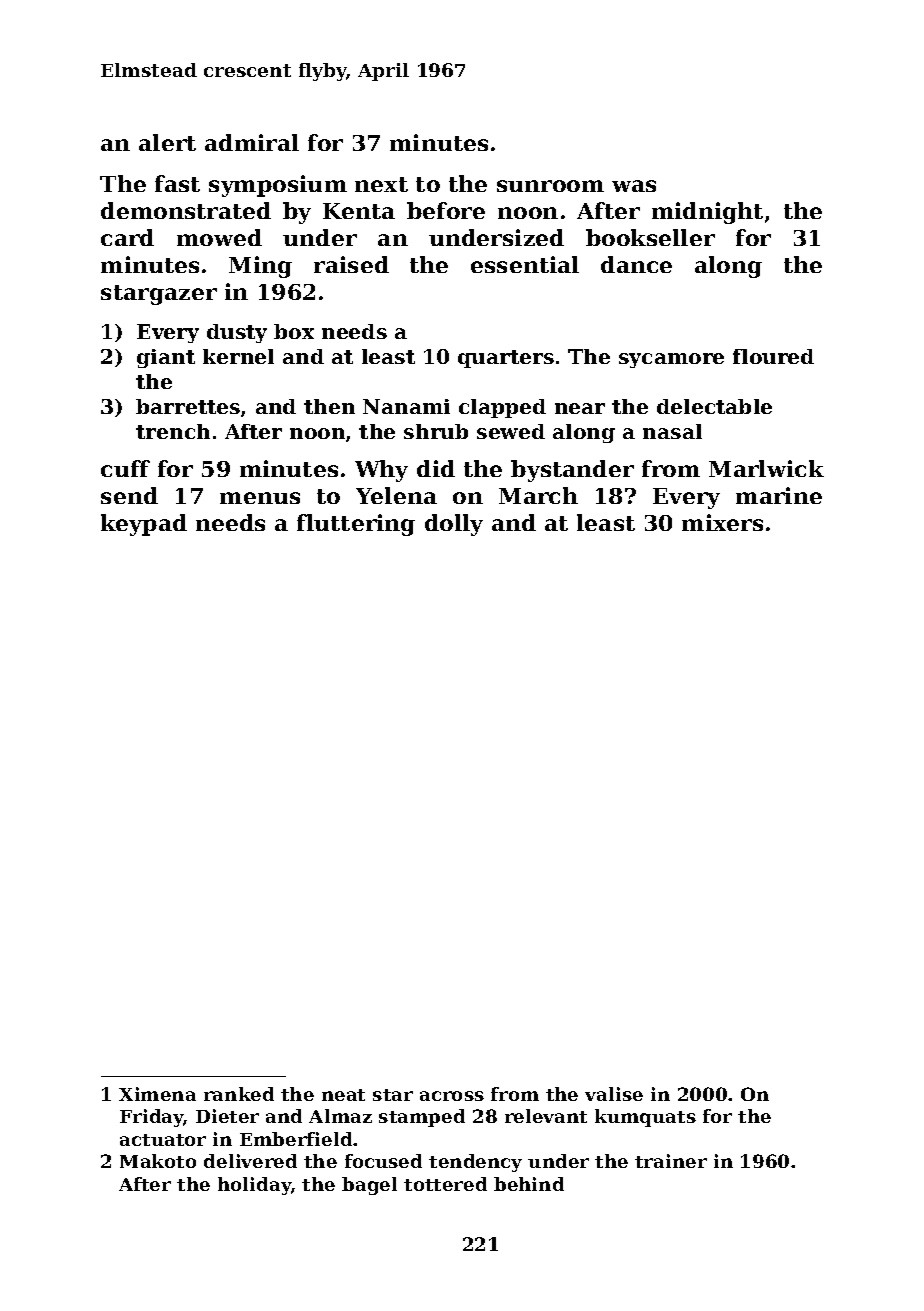 The image size is (924, 1311). Describe the element at coordinates (614, 1094) in the document. I see `valise` at that location.
